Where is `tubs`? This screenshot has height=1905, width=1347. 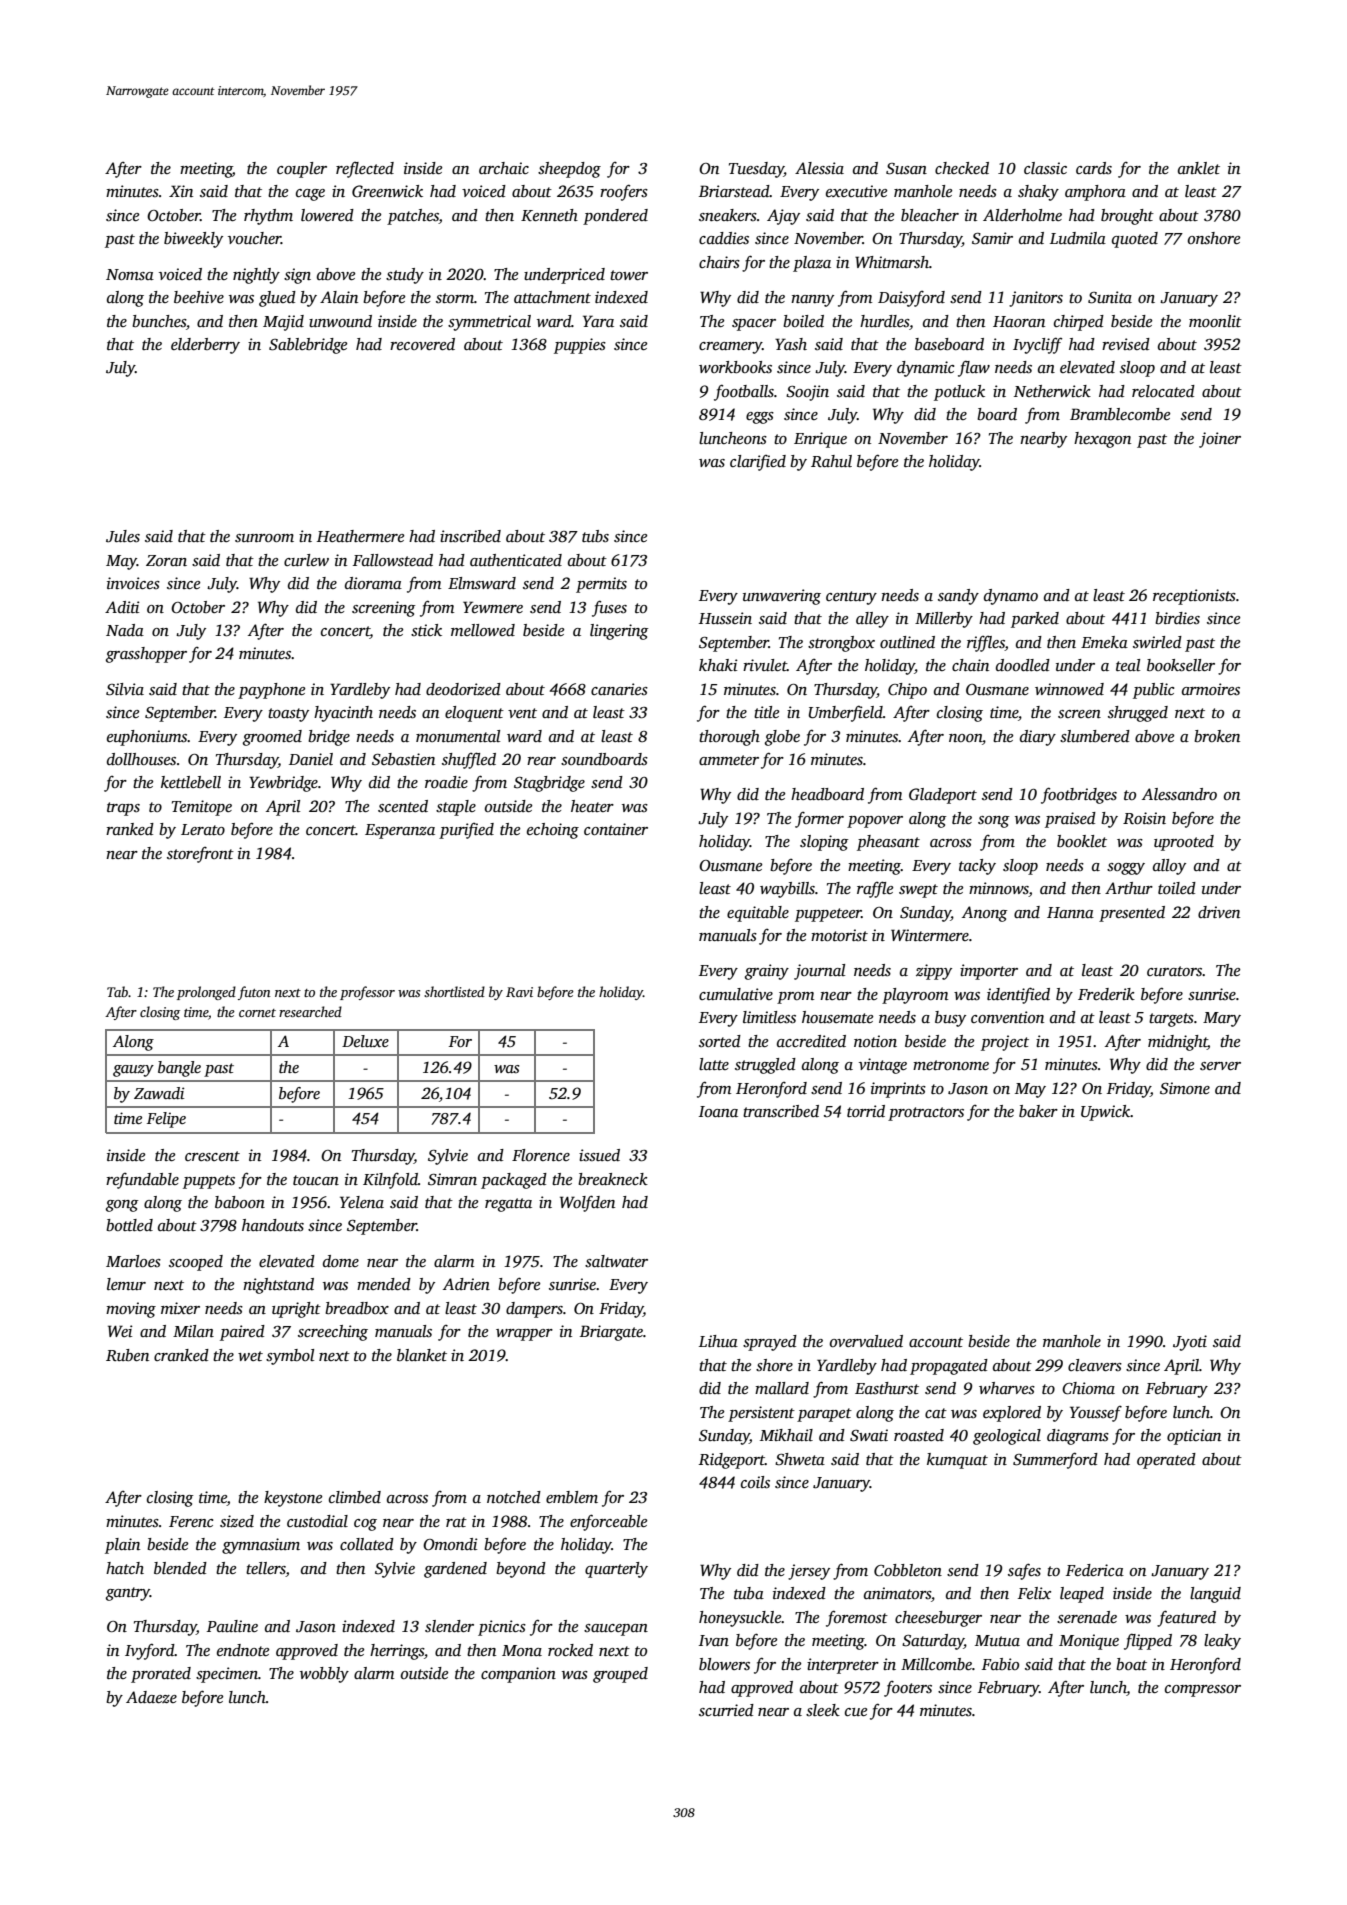
tubs is located at coordinates (595, 536).
